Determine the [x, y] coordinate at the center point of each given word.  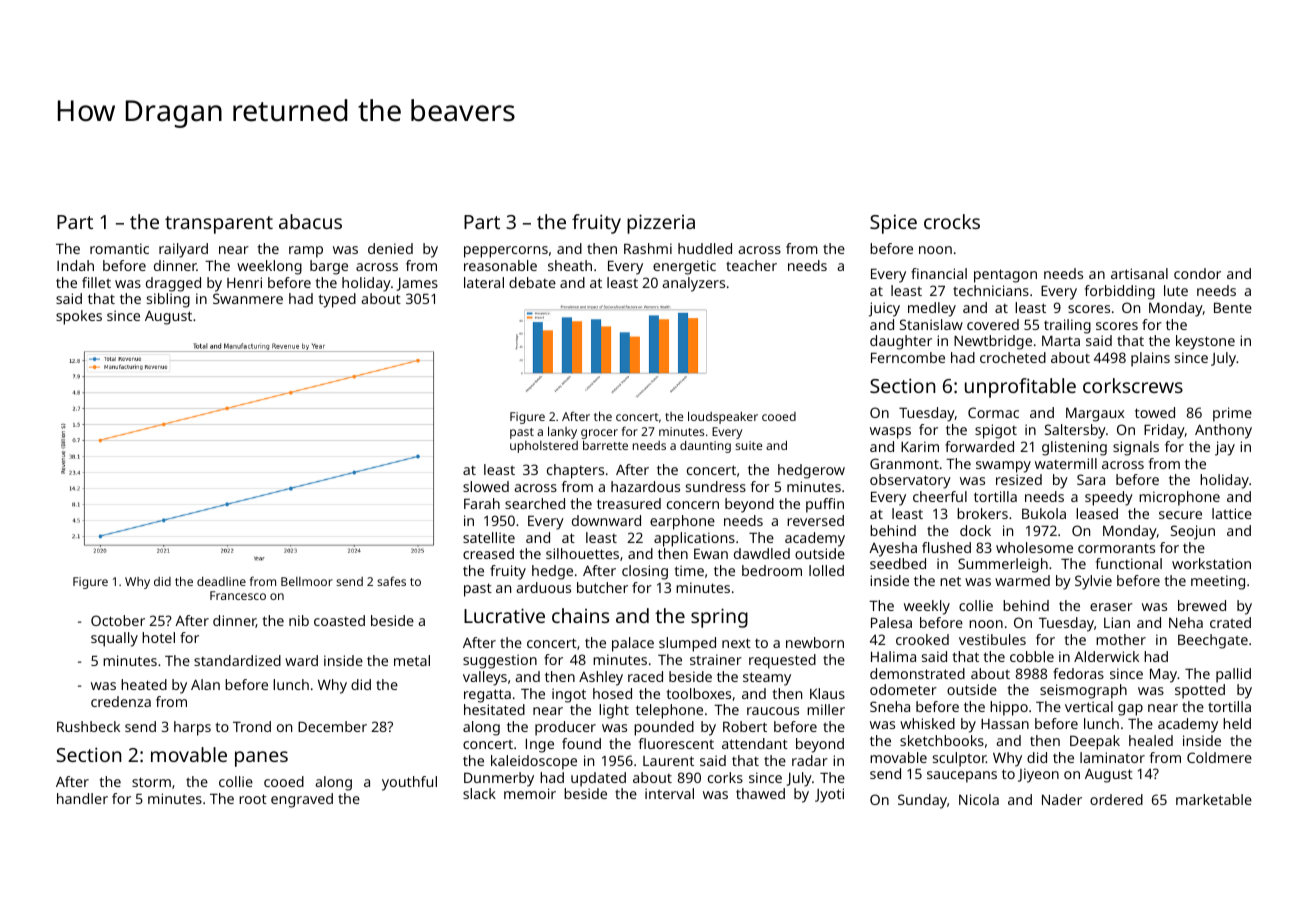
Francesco [238, 595]
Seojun [1193, 532]
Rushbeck [88, 726]
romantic [119, 248]
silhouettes [582, 553]
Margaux [1095, 414]
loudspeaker [723, 417]
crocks [952, 221]
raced [645, 676]
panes [261, 759]
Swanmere [248, 298]
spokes [79, 317]
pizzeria [661, 224]
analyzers [693, 284]
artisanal [1139, 273]
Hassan [1005, 724]
